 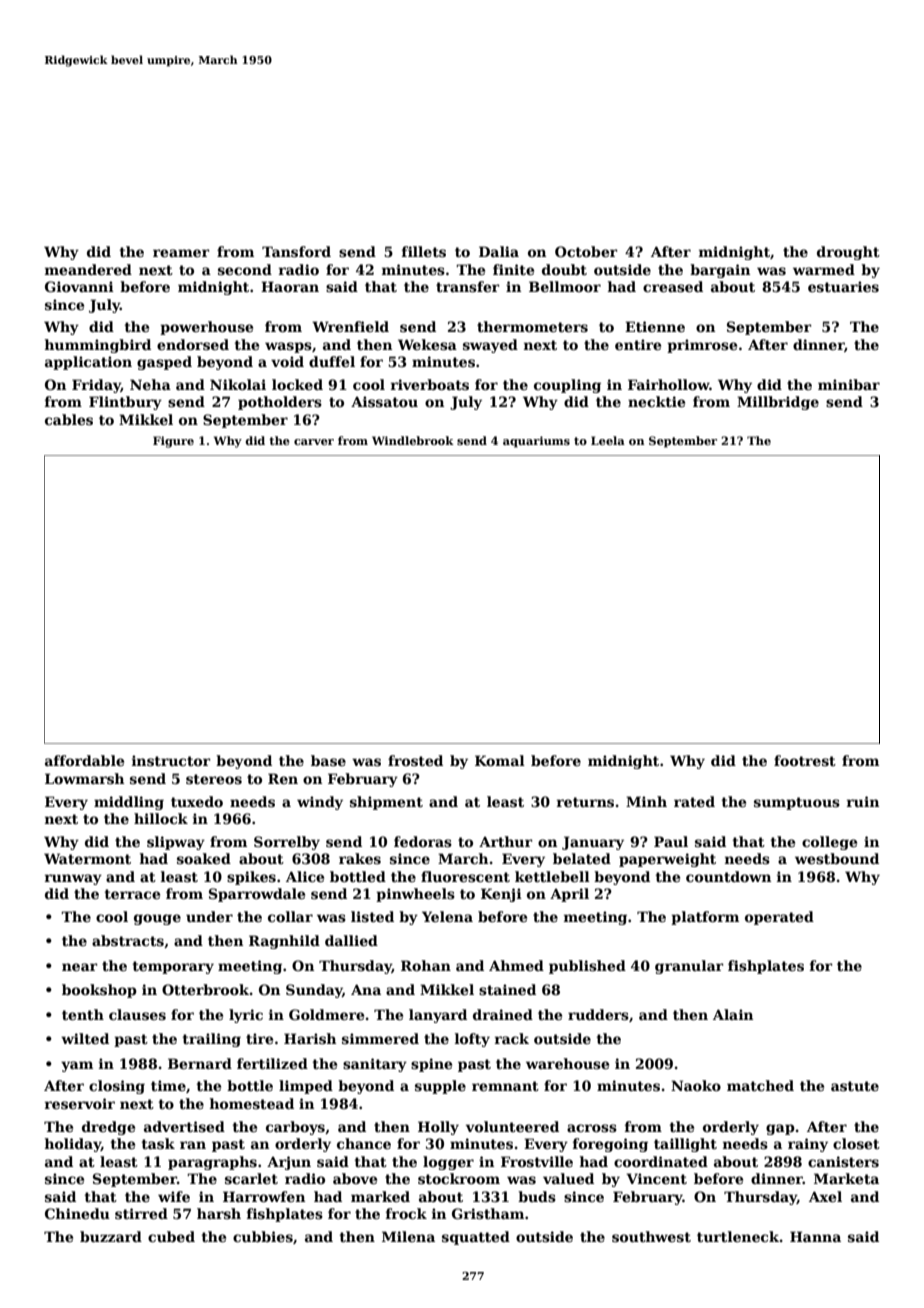 What do you see at coordinates (720, 271) in the page?
I see `bargain` at bounding box center [720, 271].
